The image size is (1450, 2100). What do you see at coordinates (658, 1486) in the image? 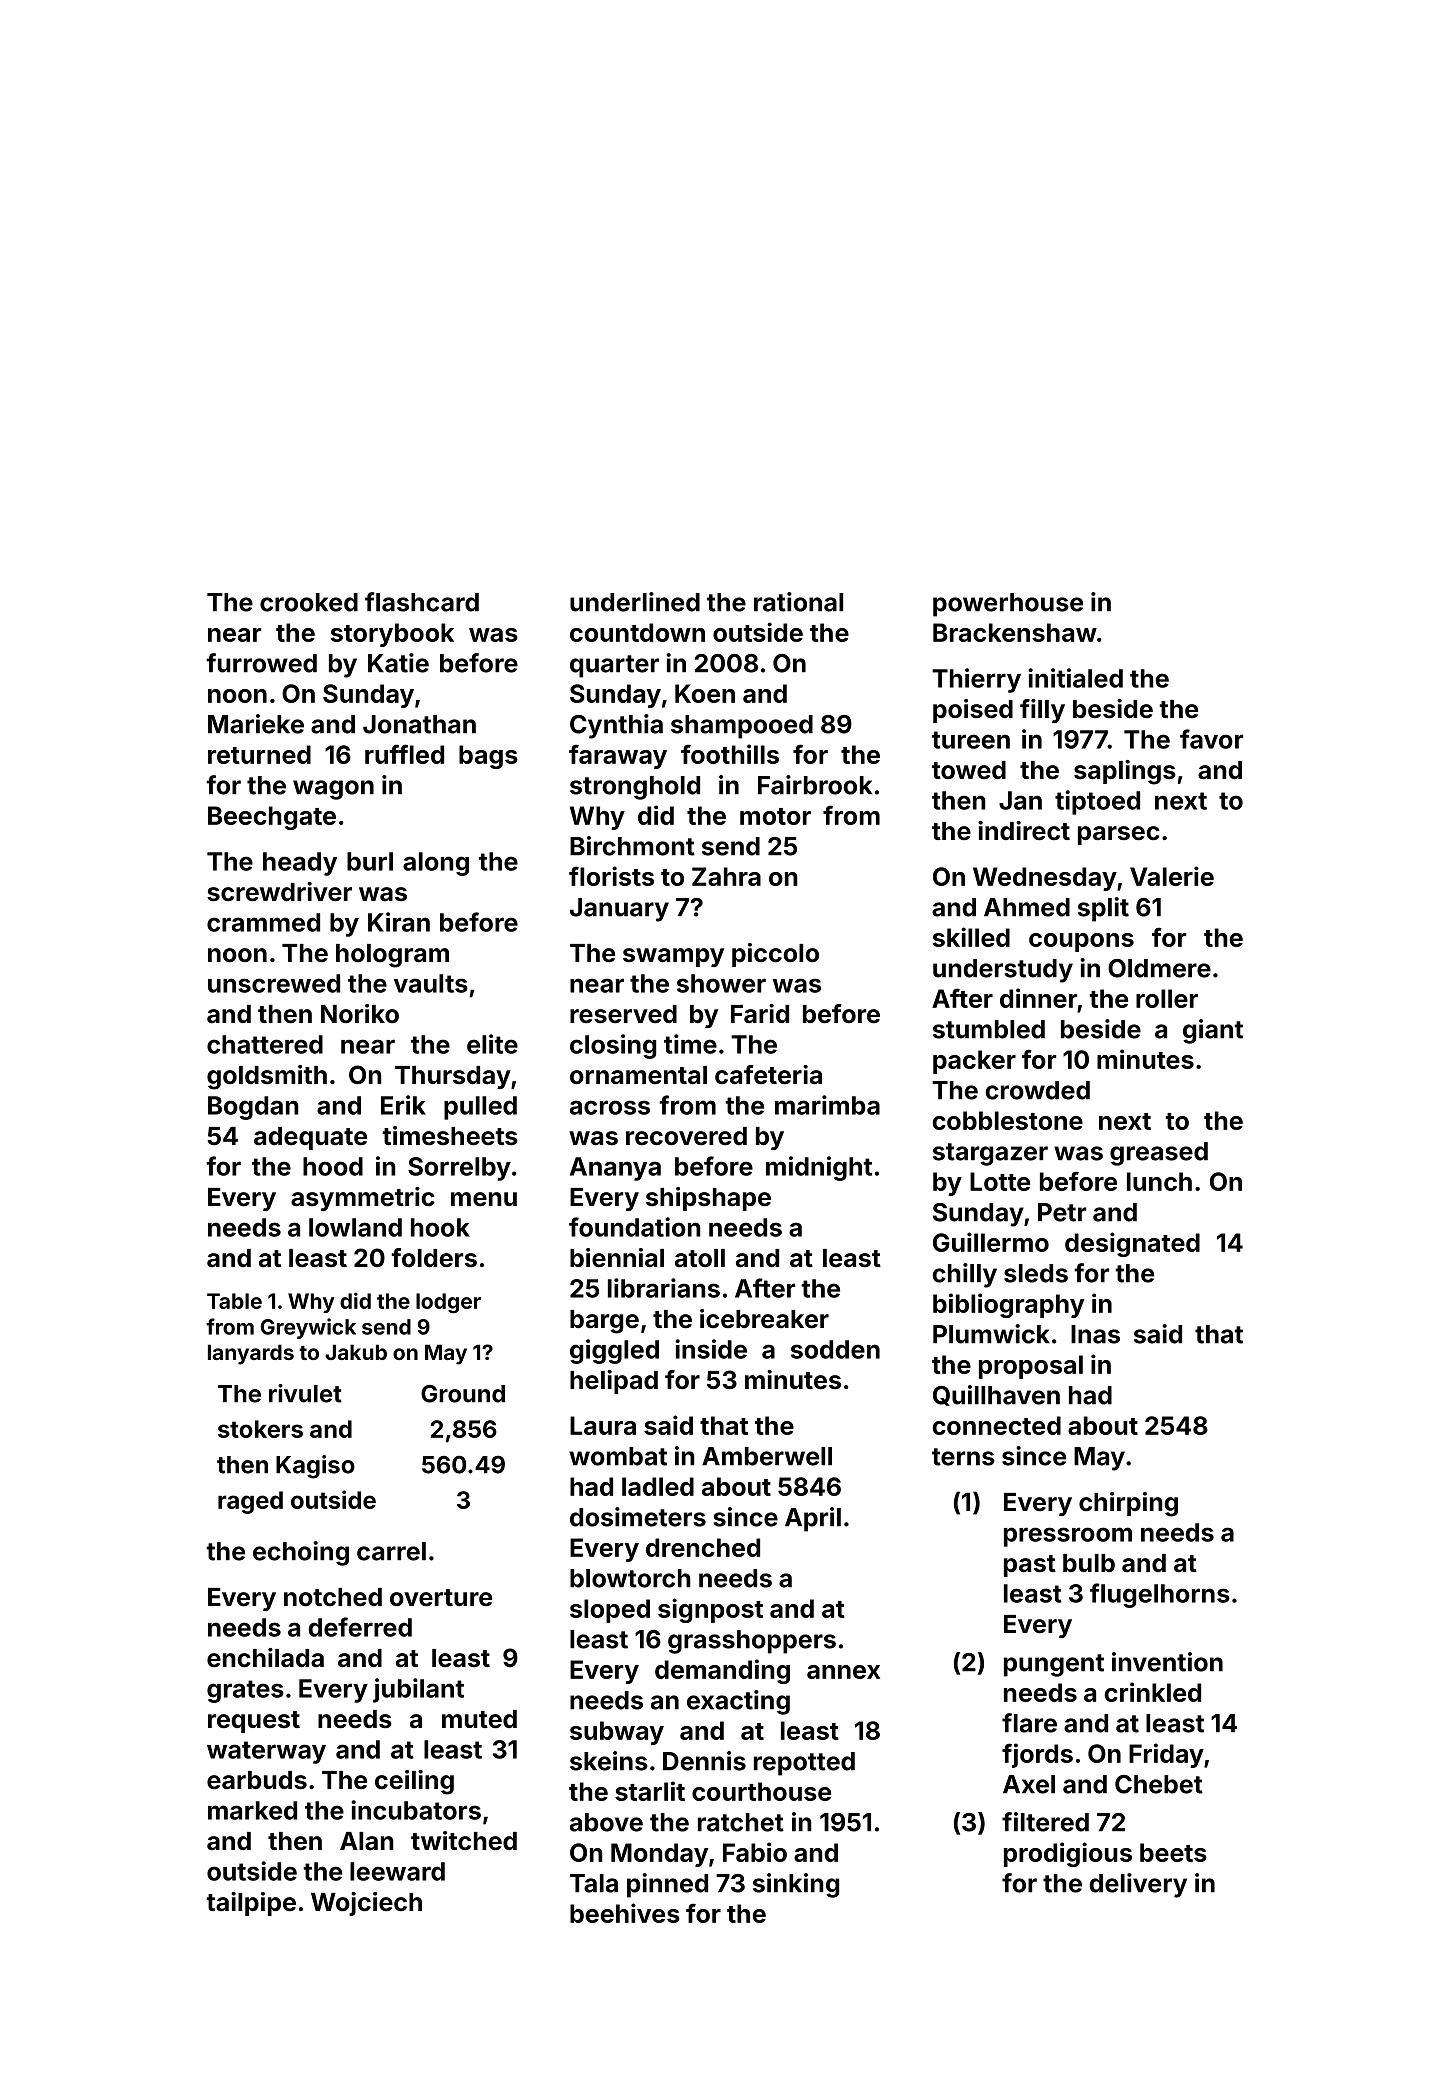
I see `ladled` at bounding box center [658, 1486].
